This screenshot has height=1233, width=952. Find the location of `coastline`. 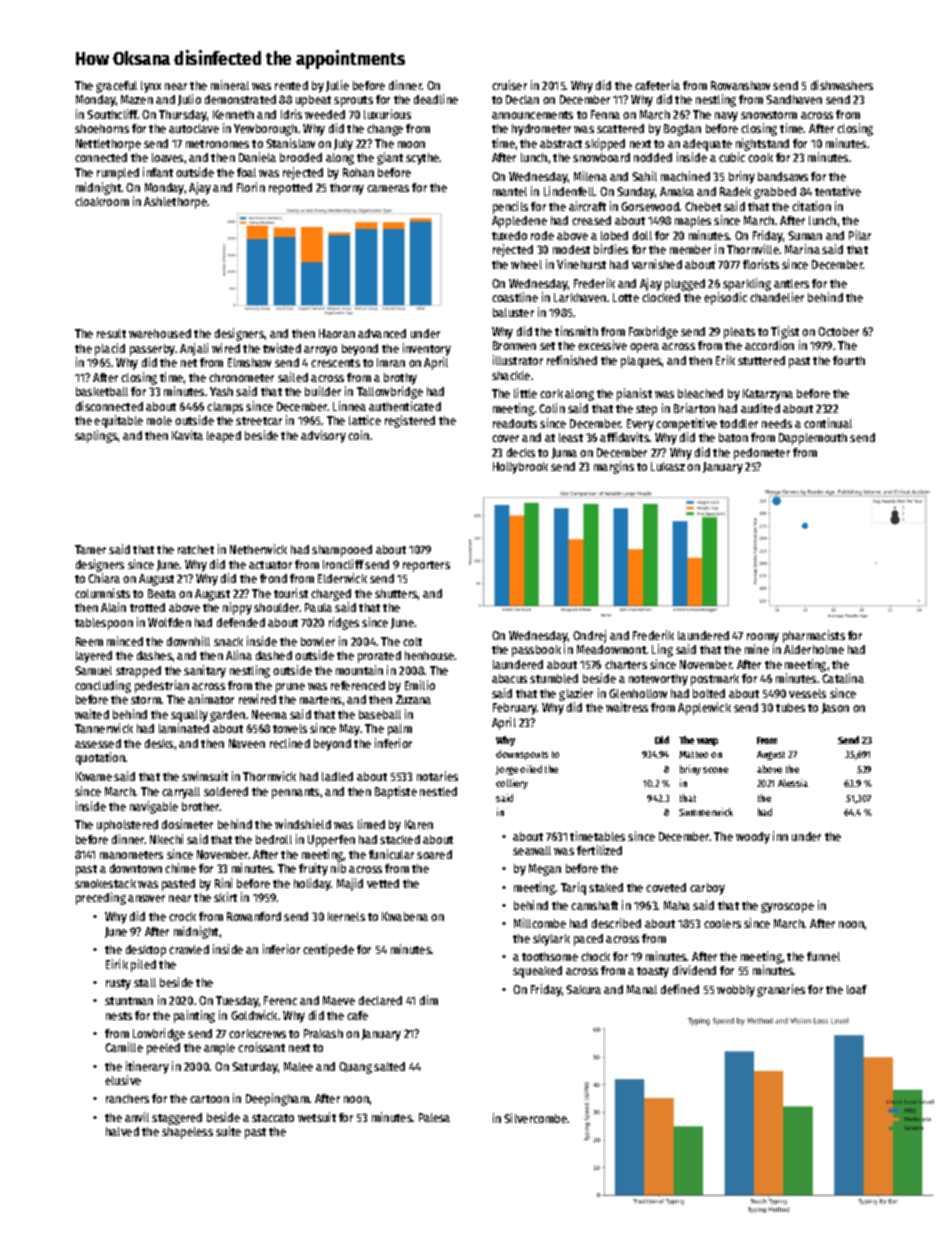

coastline is located at coordinates (515, 297).
